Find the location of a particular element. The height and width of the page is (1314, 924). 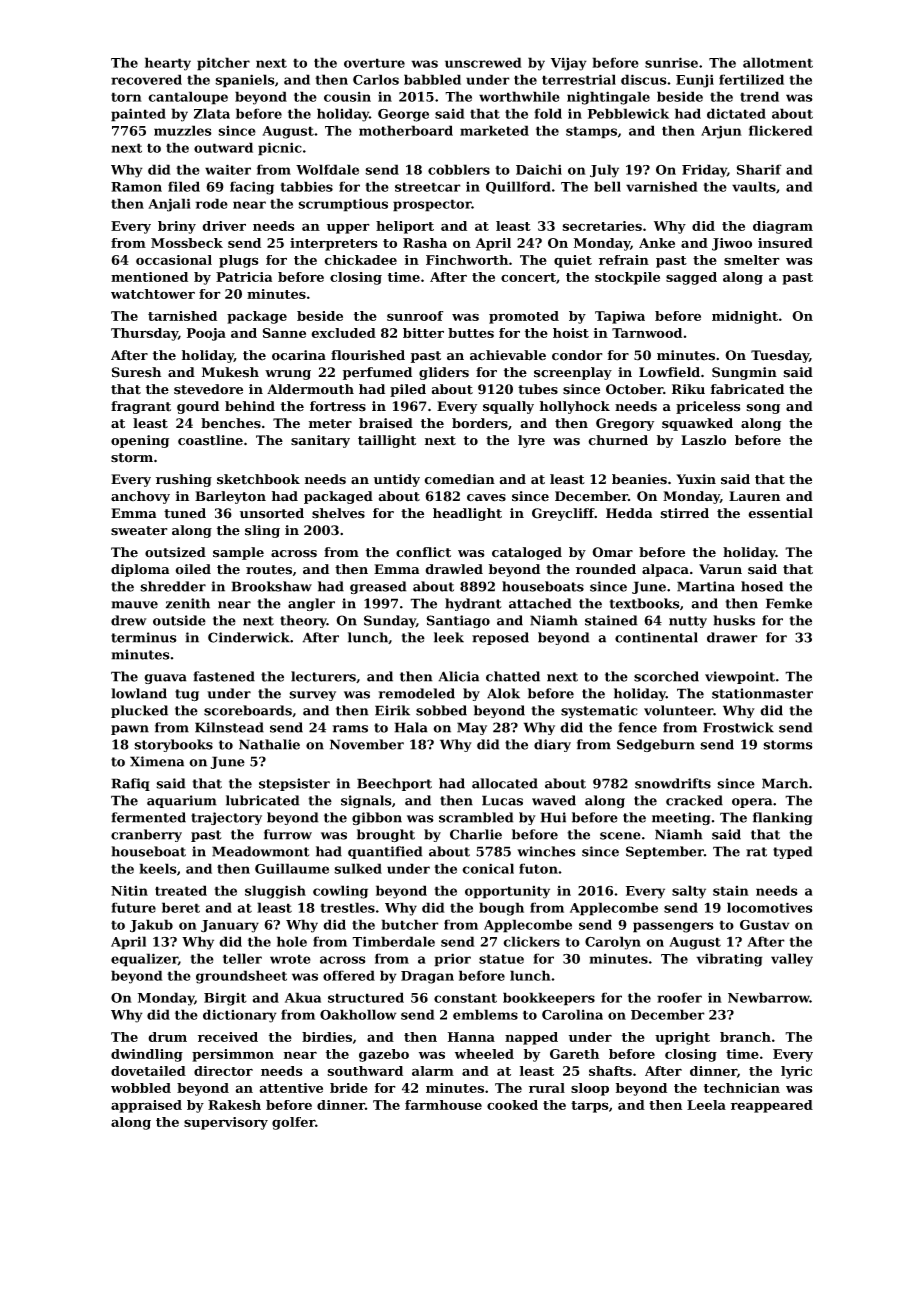

Beechport is located at coordinates (394, 784).
